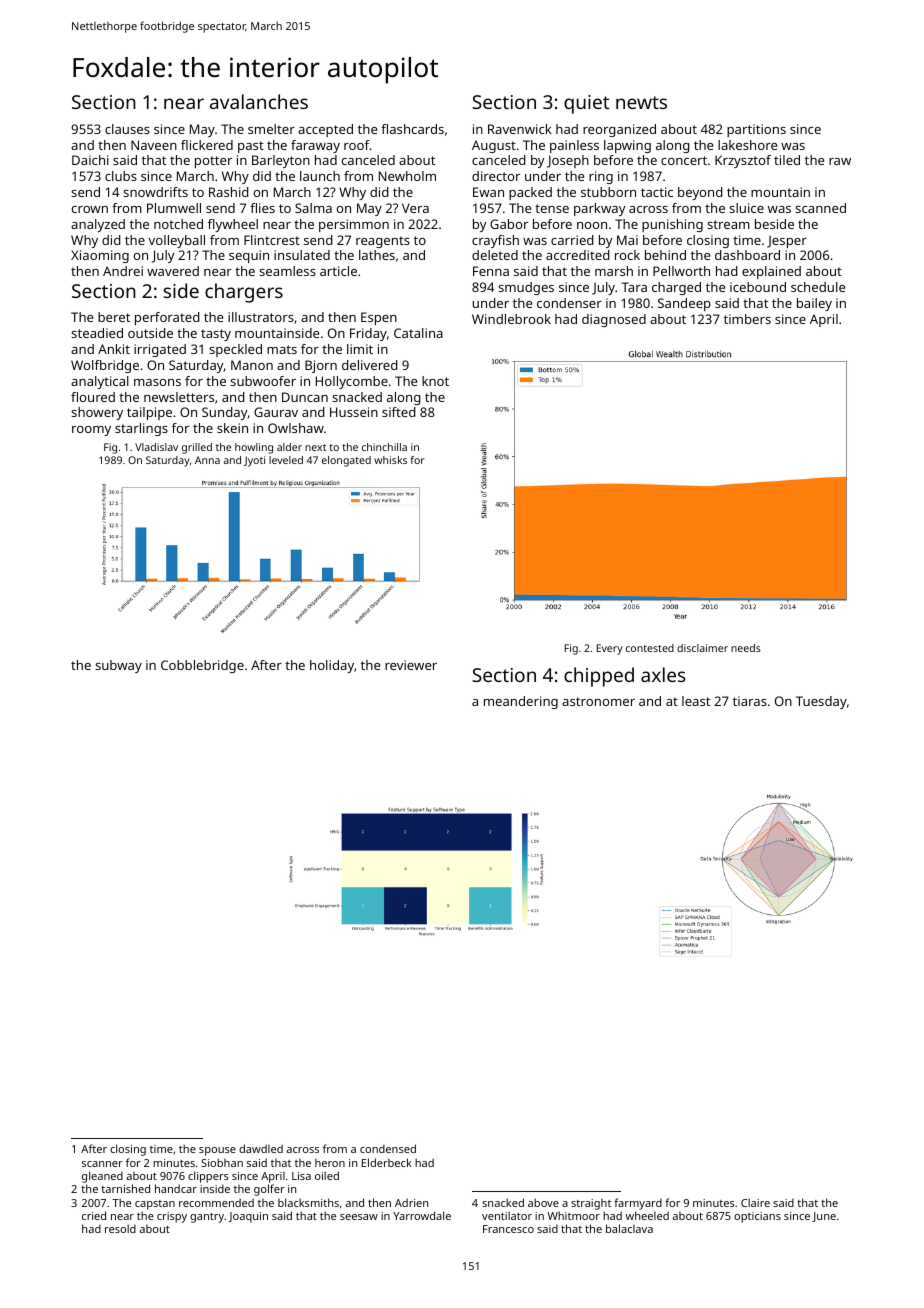  I want to click on balaclava, so click(629, 1228).
